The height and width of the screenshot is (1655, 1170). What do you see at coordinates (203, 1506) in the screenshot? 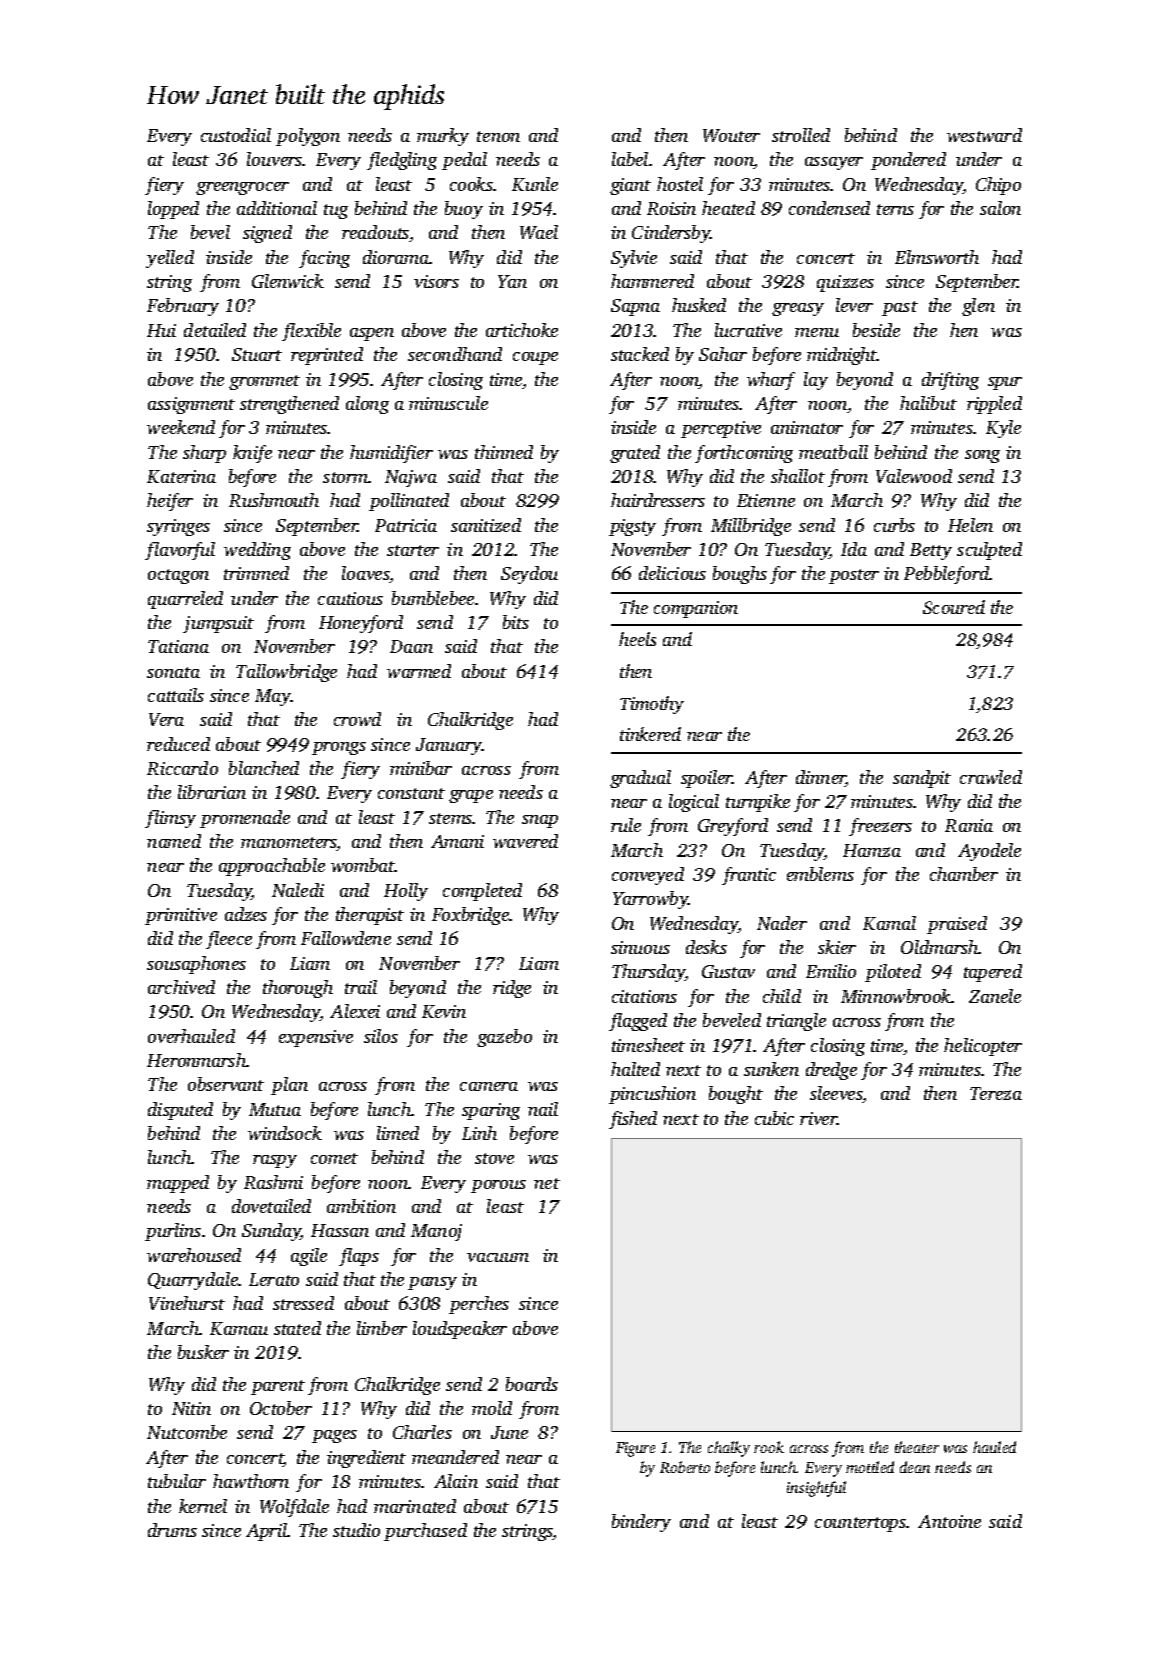
I see `kernel` at bounding box center [203, 1506].
